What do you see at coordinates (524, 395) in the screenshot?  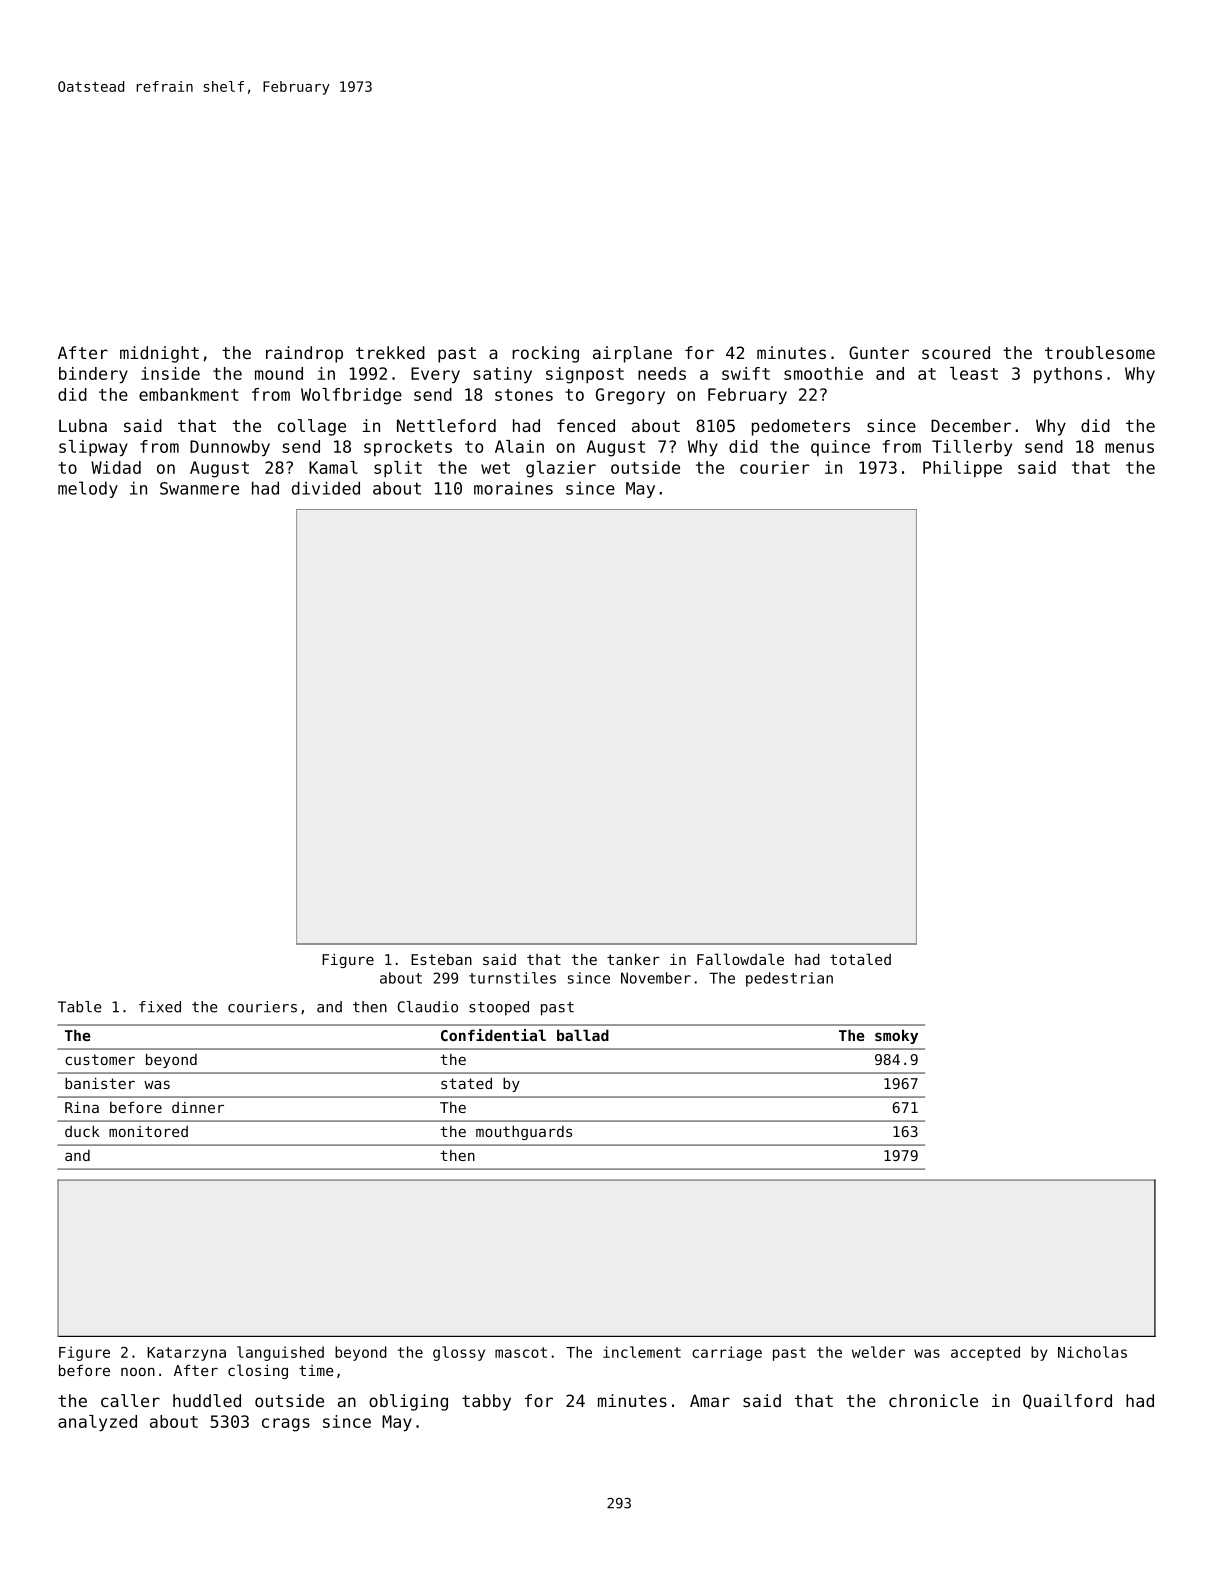 I see `stones` at bounding box center [524, 395].
